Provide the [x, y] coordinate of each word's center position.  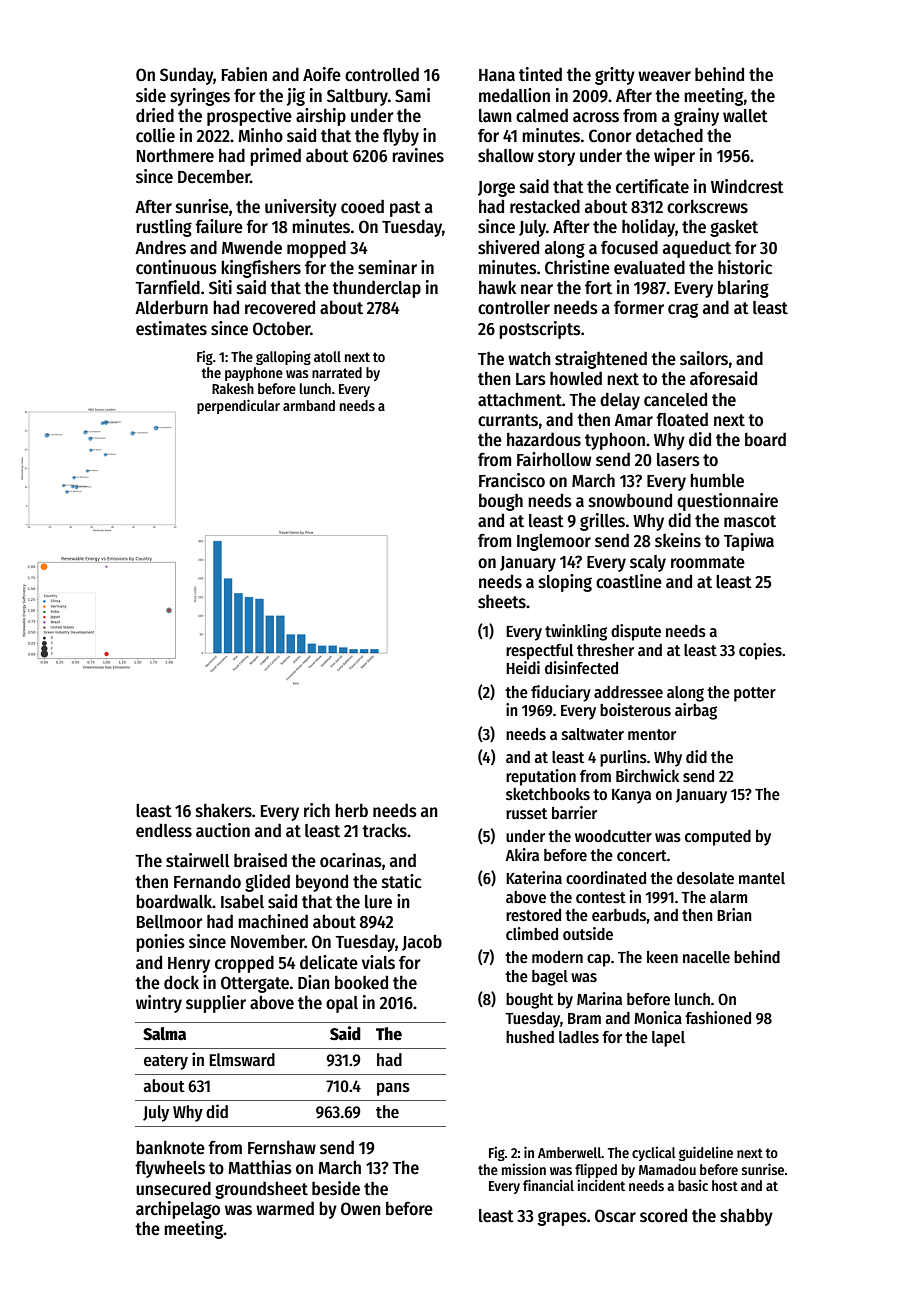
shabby [746, 1217]
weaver [664, 76]
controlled [382, 74]
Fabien [244, 74]
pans [393, 1089]
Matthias [260, 1167]
